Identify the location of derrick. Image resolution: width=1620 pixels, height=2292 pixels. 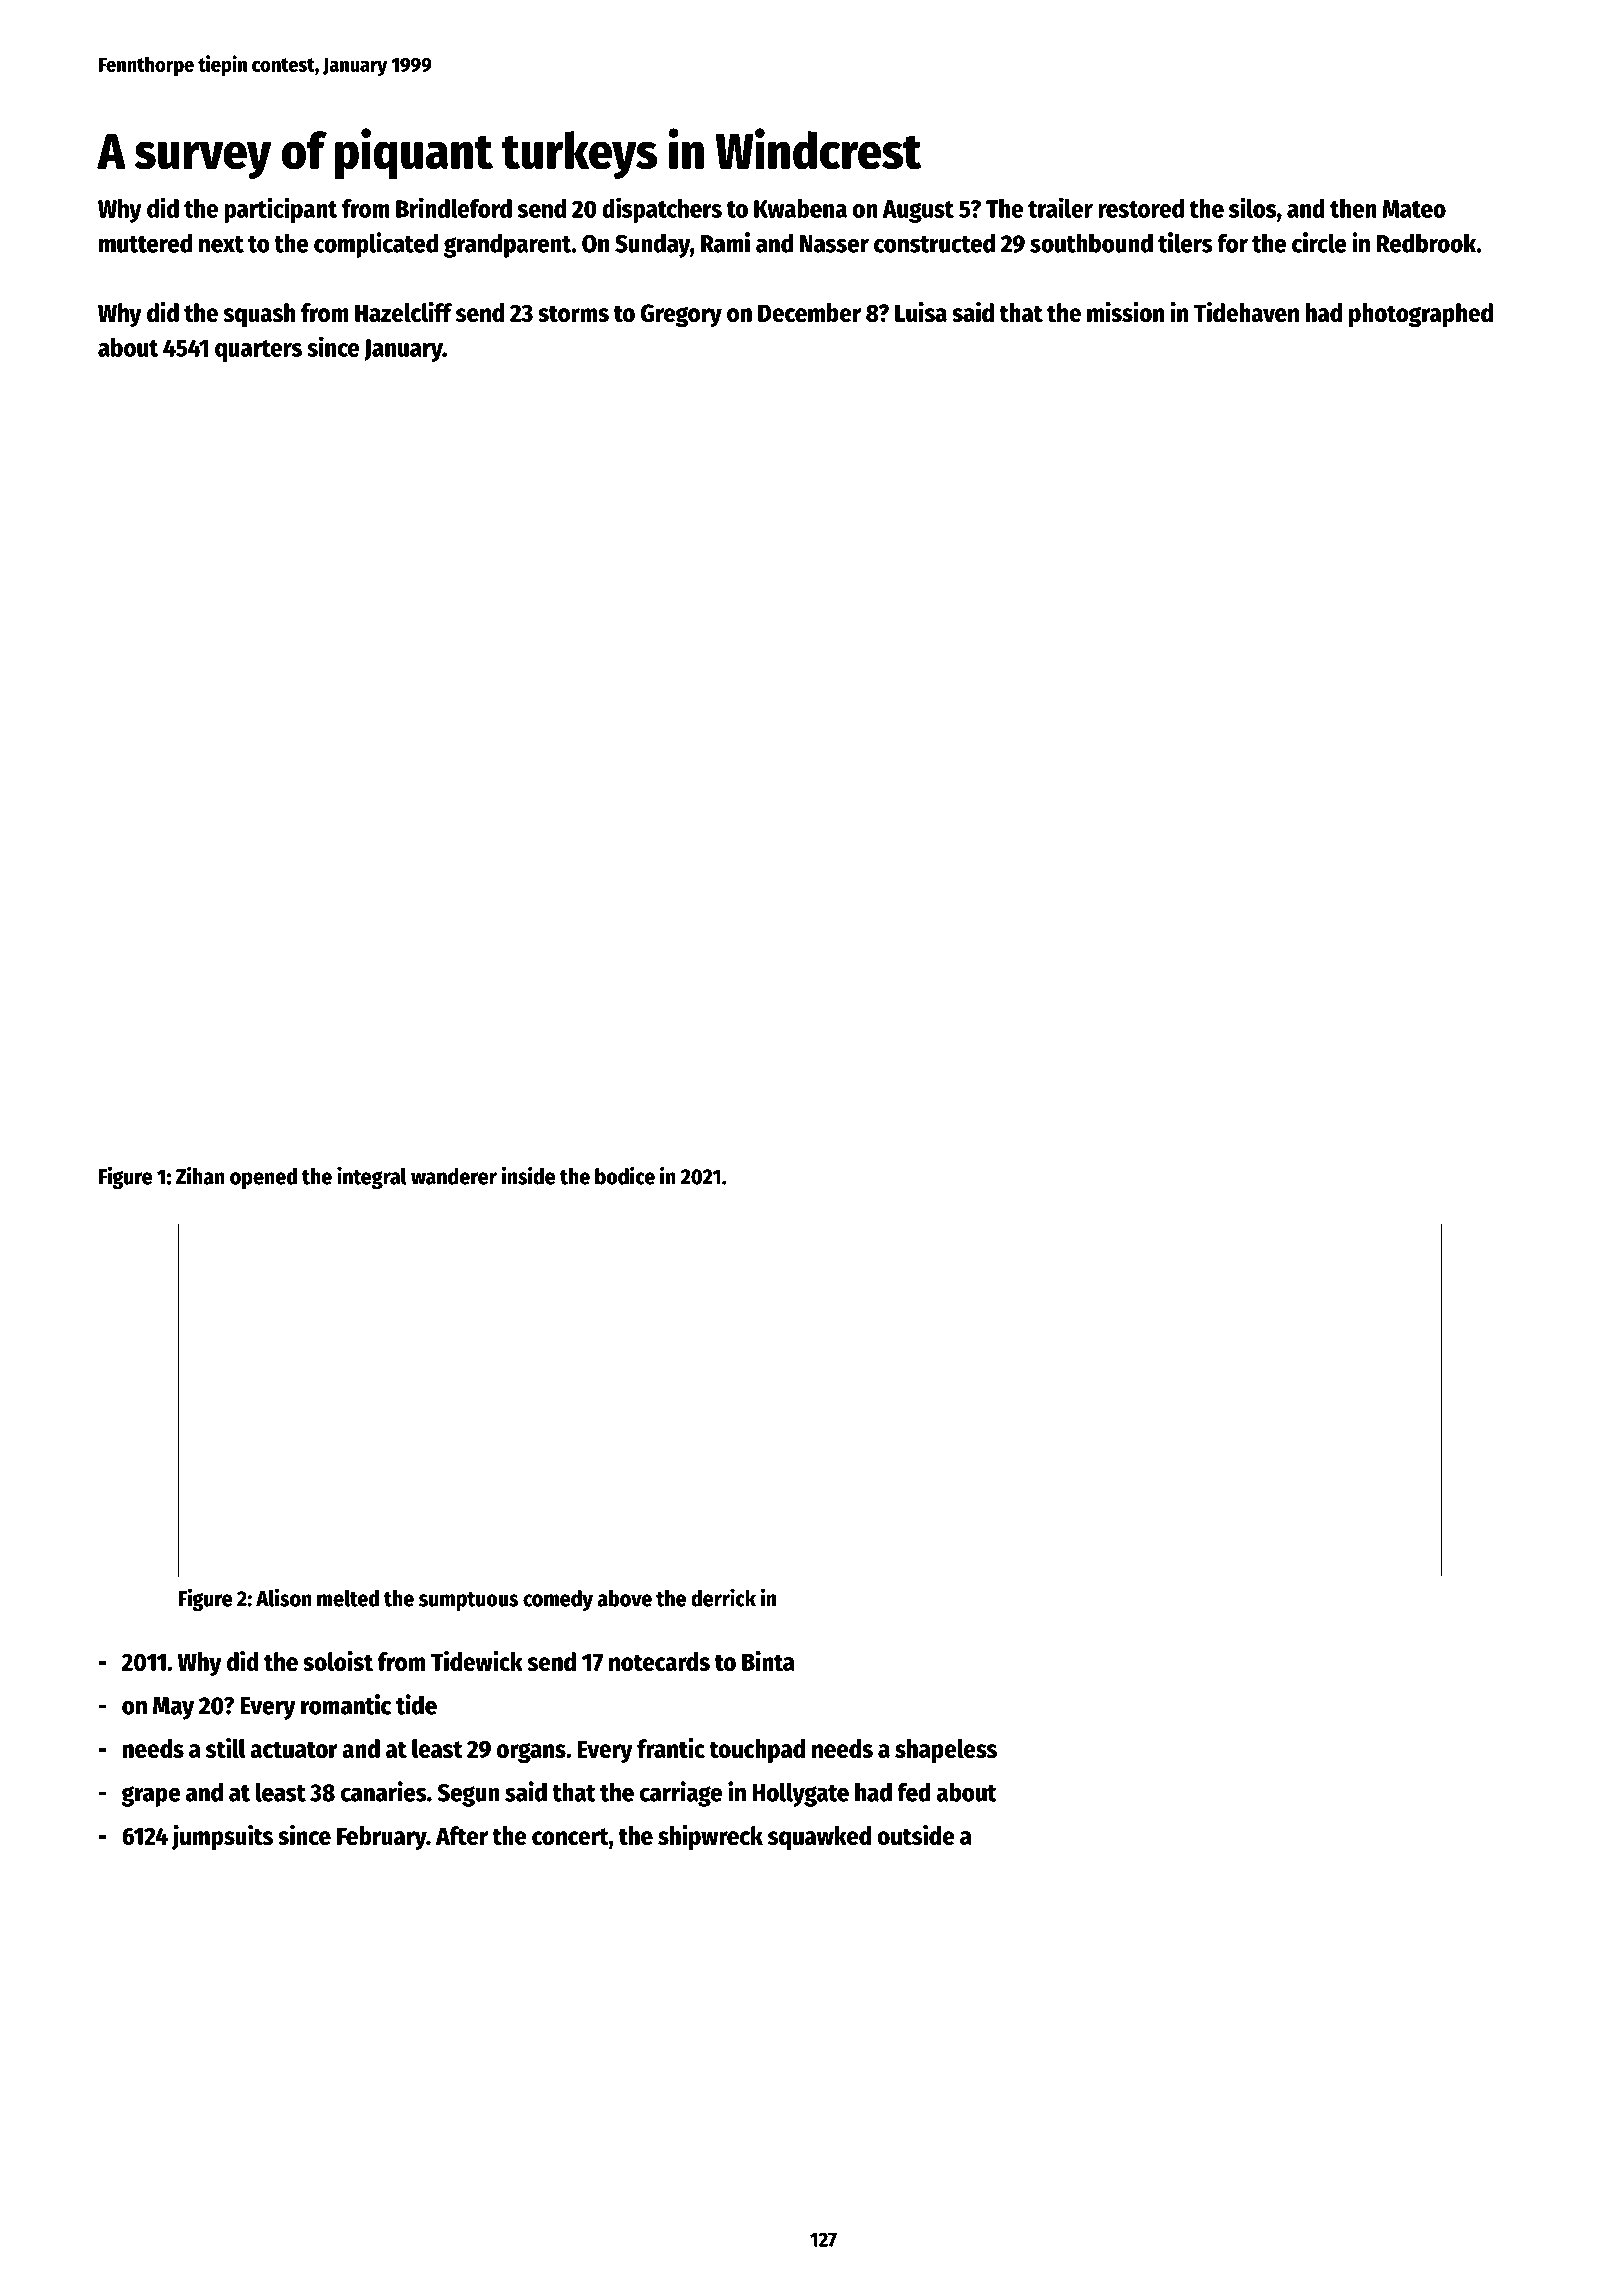
(723, 1597).
